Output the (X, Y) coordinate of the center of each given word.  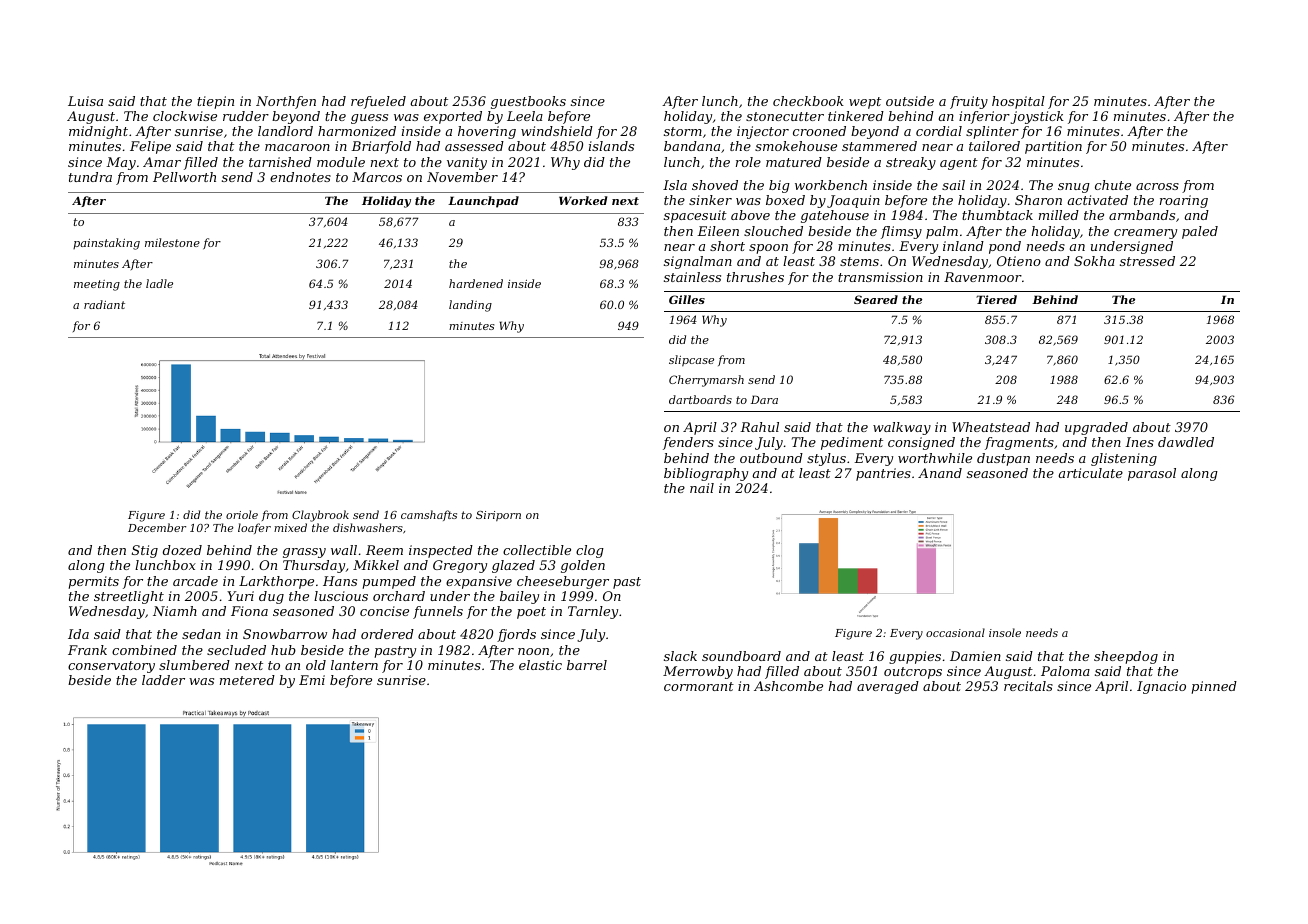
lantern (354, 665)
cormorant (699, 686)
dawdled (1186, 442)
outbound (771, 458)
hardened (476, 283)
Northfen (286, 102)
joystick (1037, 117)
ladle (159, 283)
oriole (242, 514)
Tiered (996, 299)
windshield (557, 131)
